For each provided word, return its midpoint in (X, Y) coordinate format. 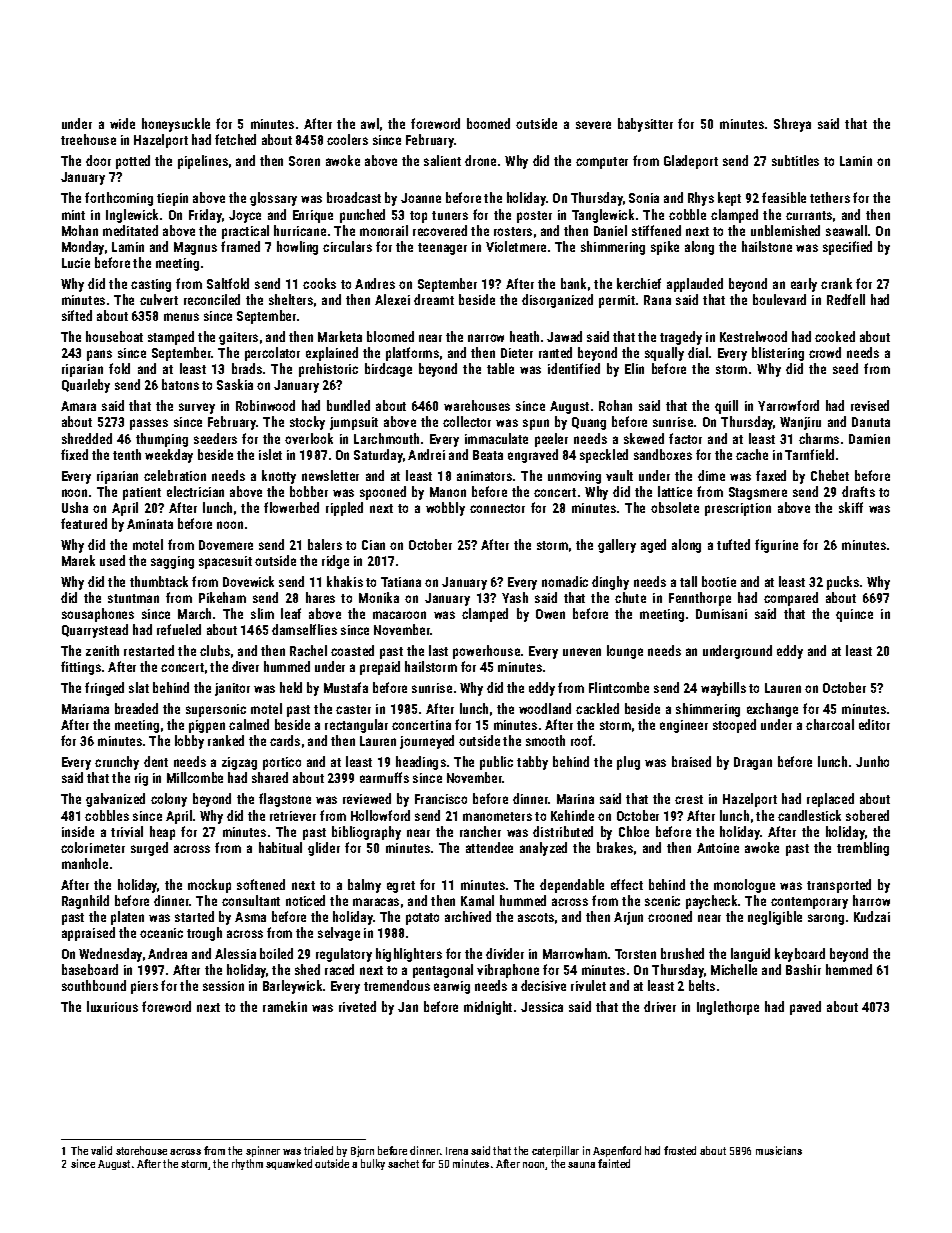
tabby (532, 763)
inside (78, 831)
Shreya (792, 125)
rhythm (247, 1164)
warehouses (477, 405)
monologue (744, 886)
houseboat (114, 336)
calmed (249, 724)
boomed (488, 123)
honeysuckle (176, 125)
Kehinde (572, 815)
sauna (581, 1165)
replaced (830, 800)
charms (819, 438)
